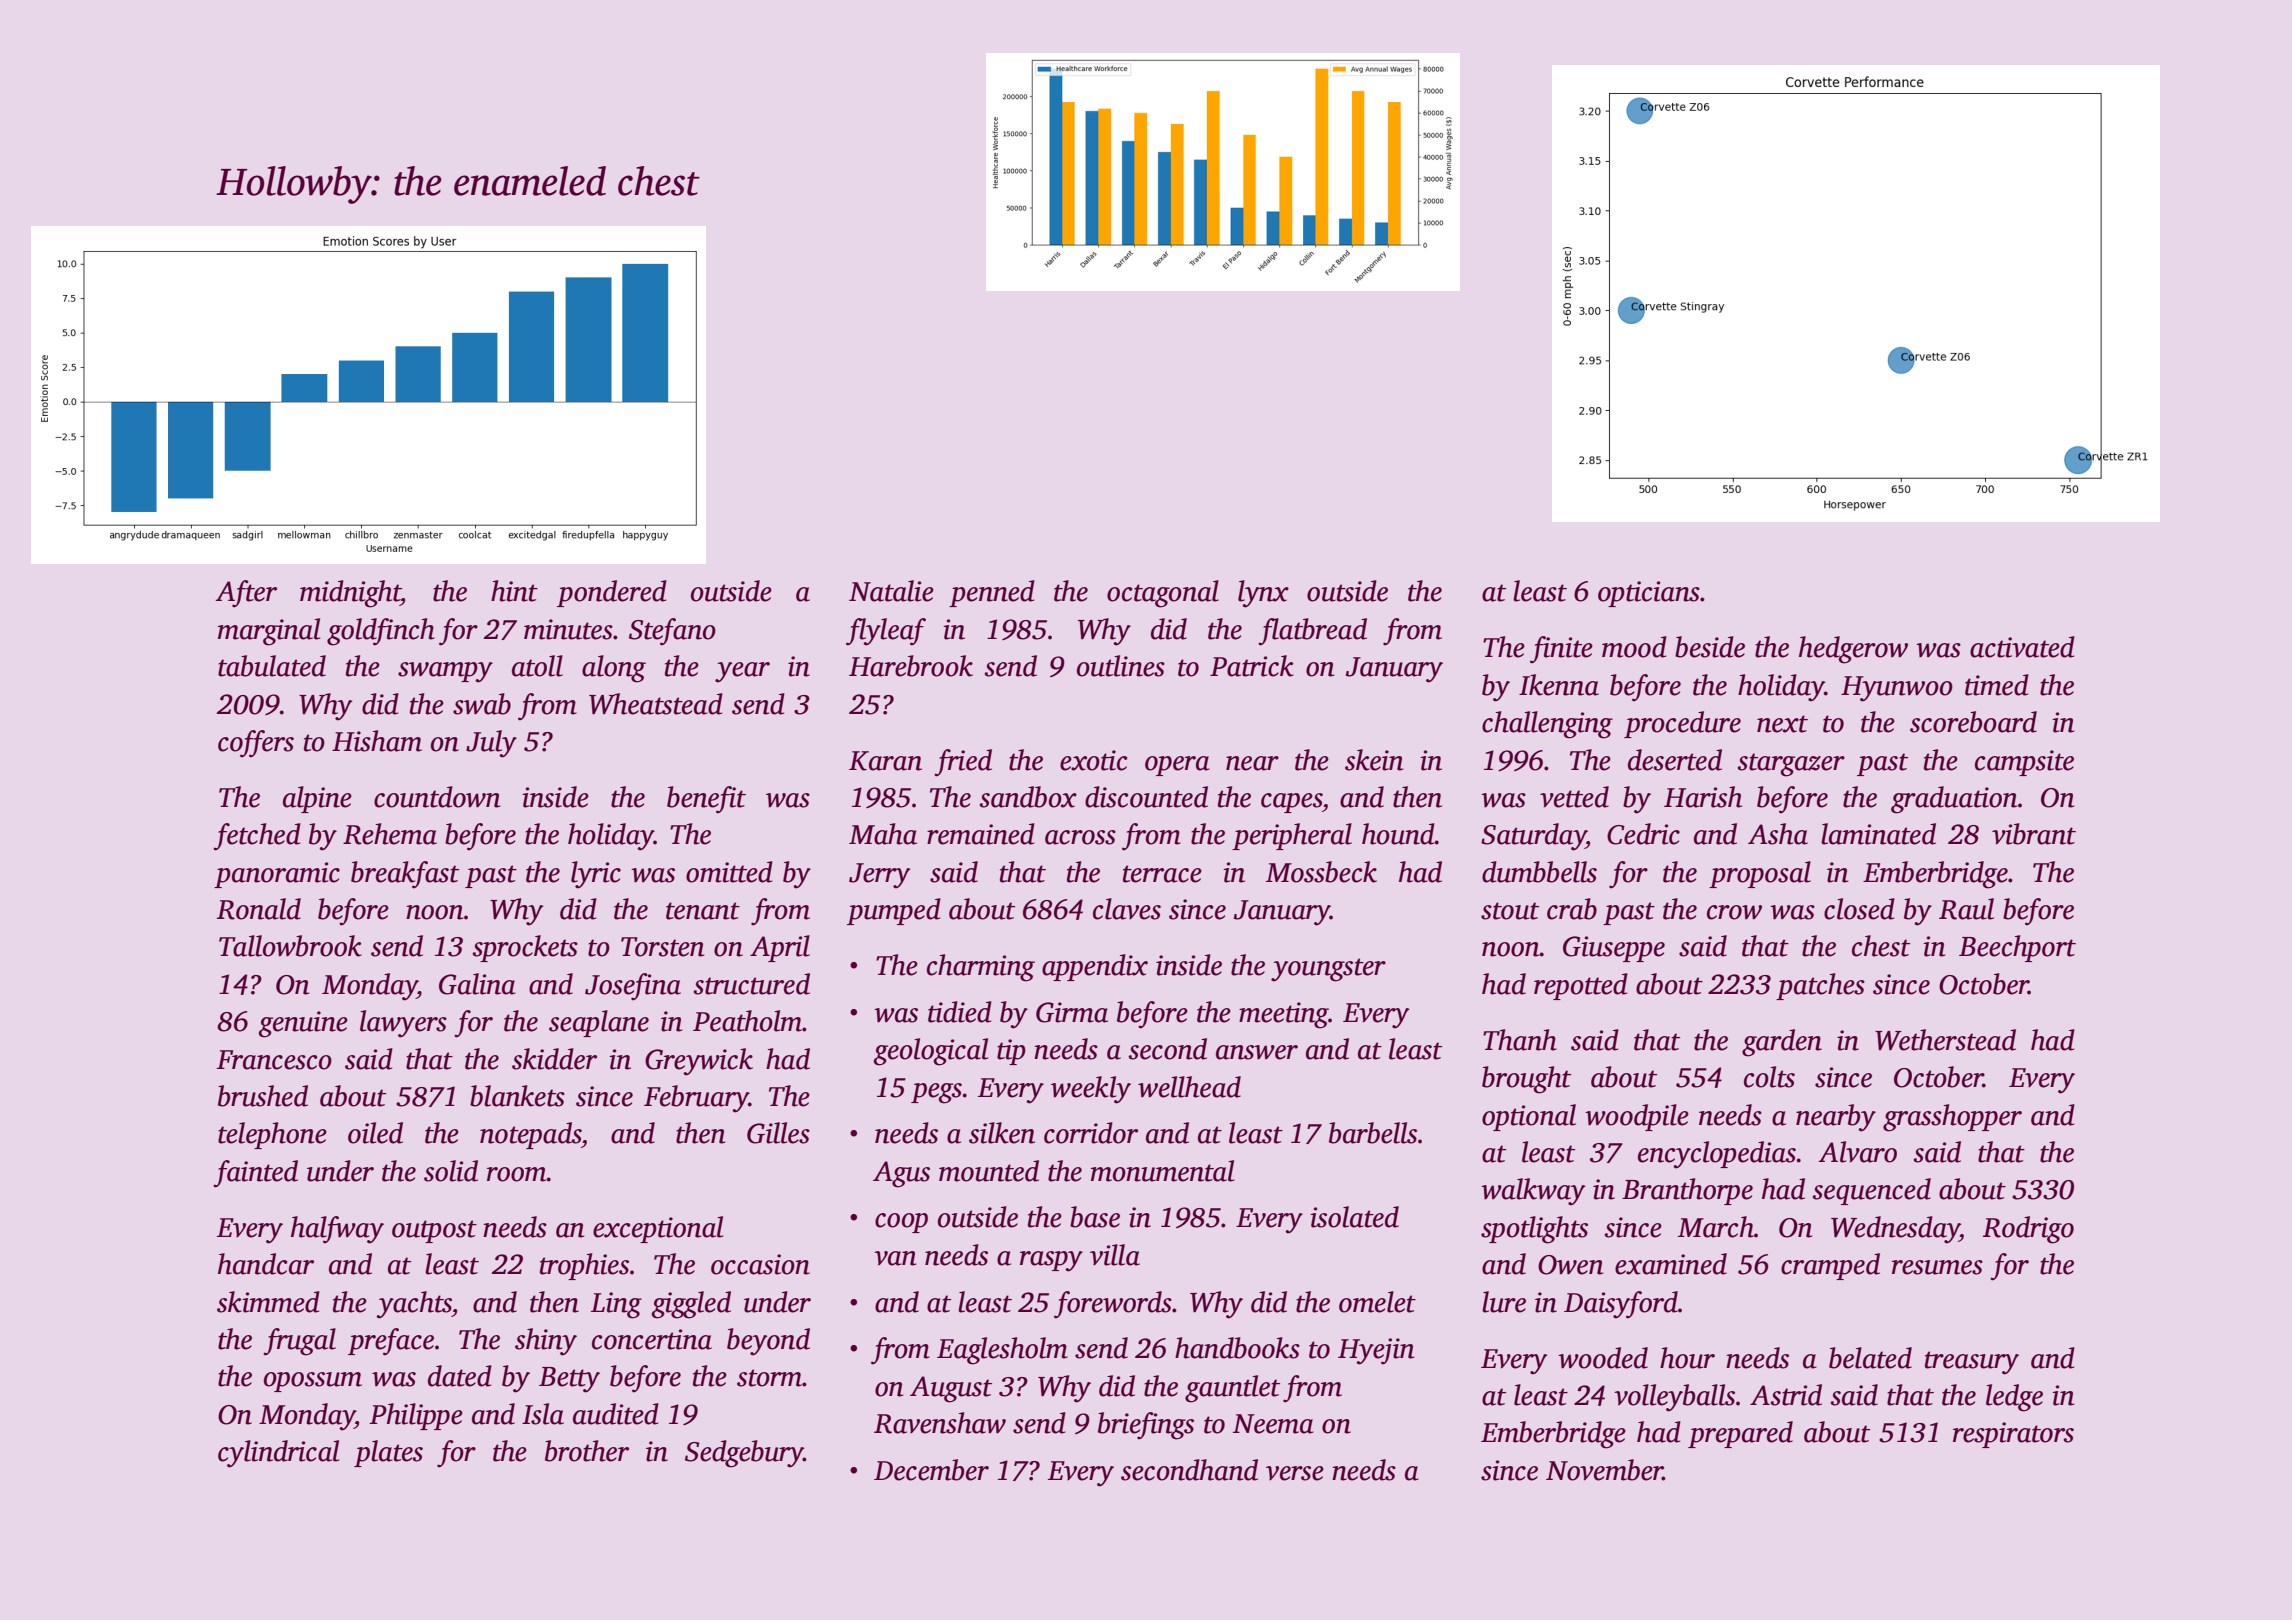 The image size is (2292, 1620). I want to click on resumes, so click(1937, 1267).
